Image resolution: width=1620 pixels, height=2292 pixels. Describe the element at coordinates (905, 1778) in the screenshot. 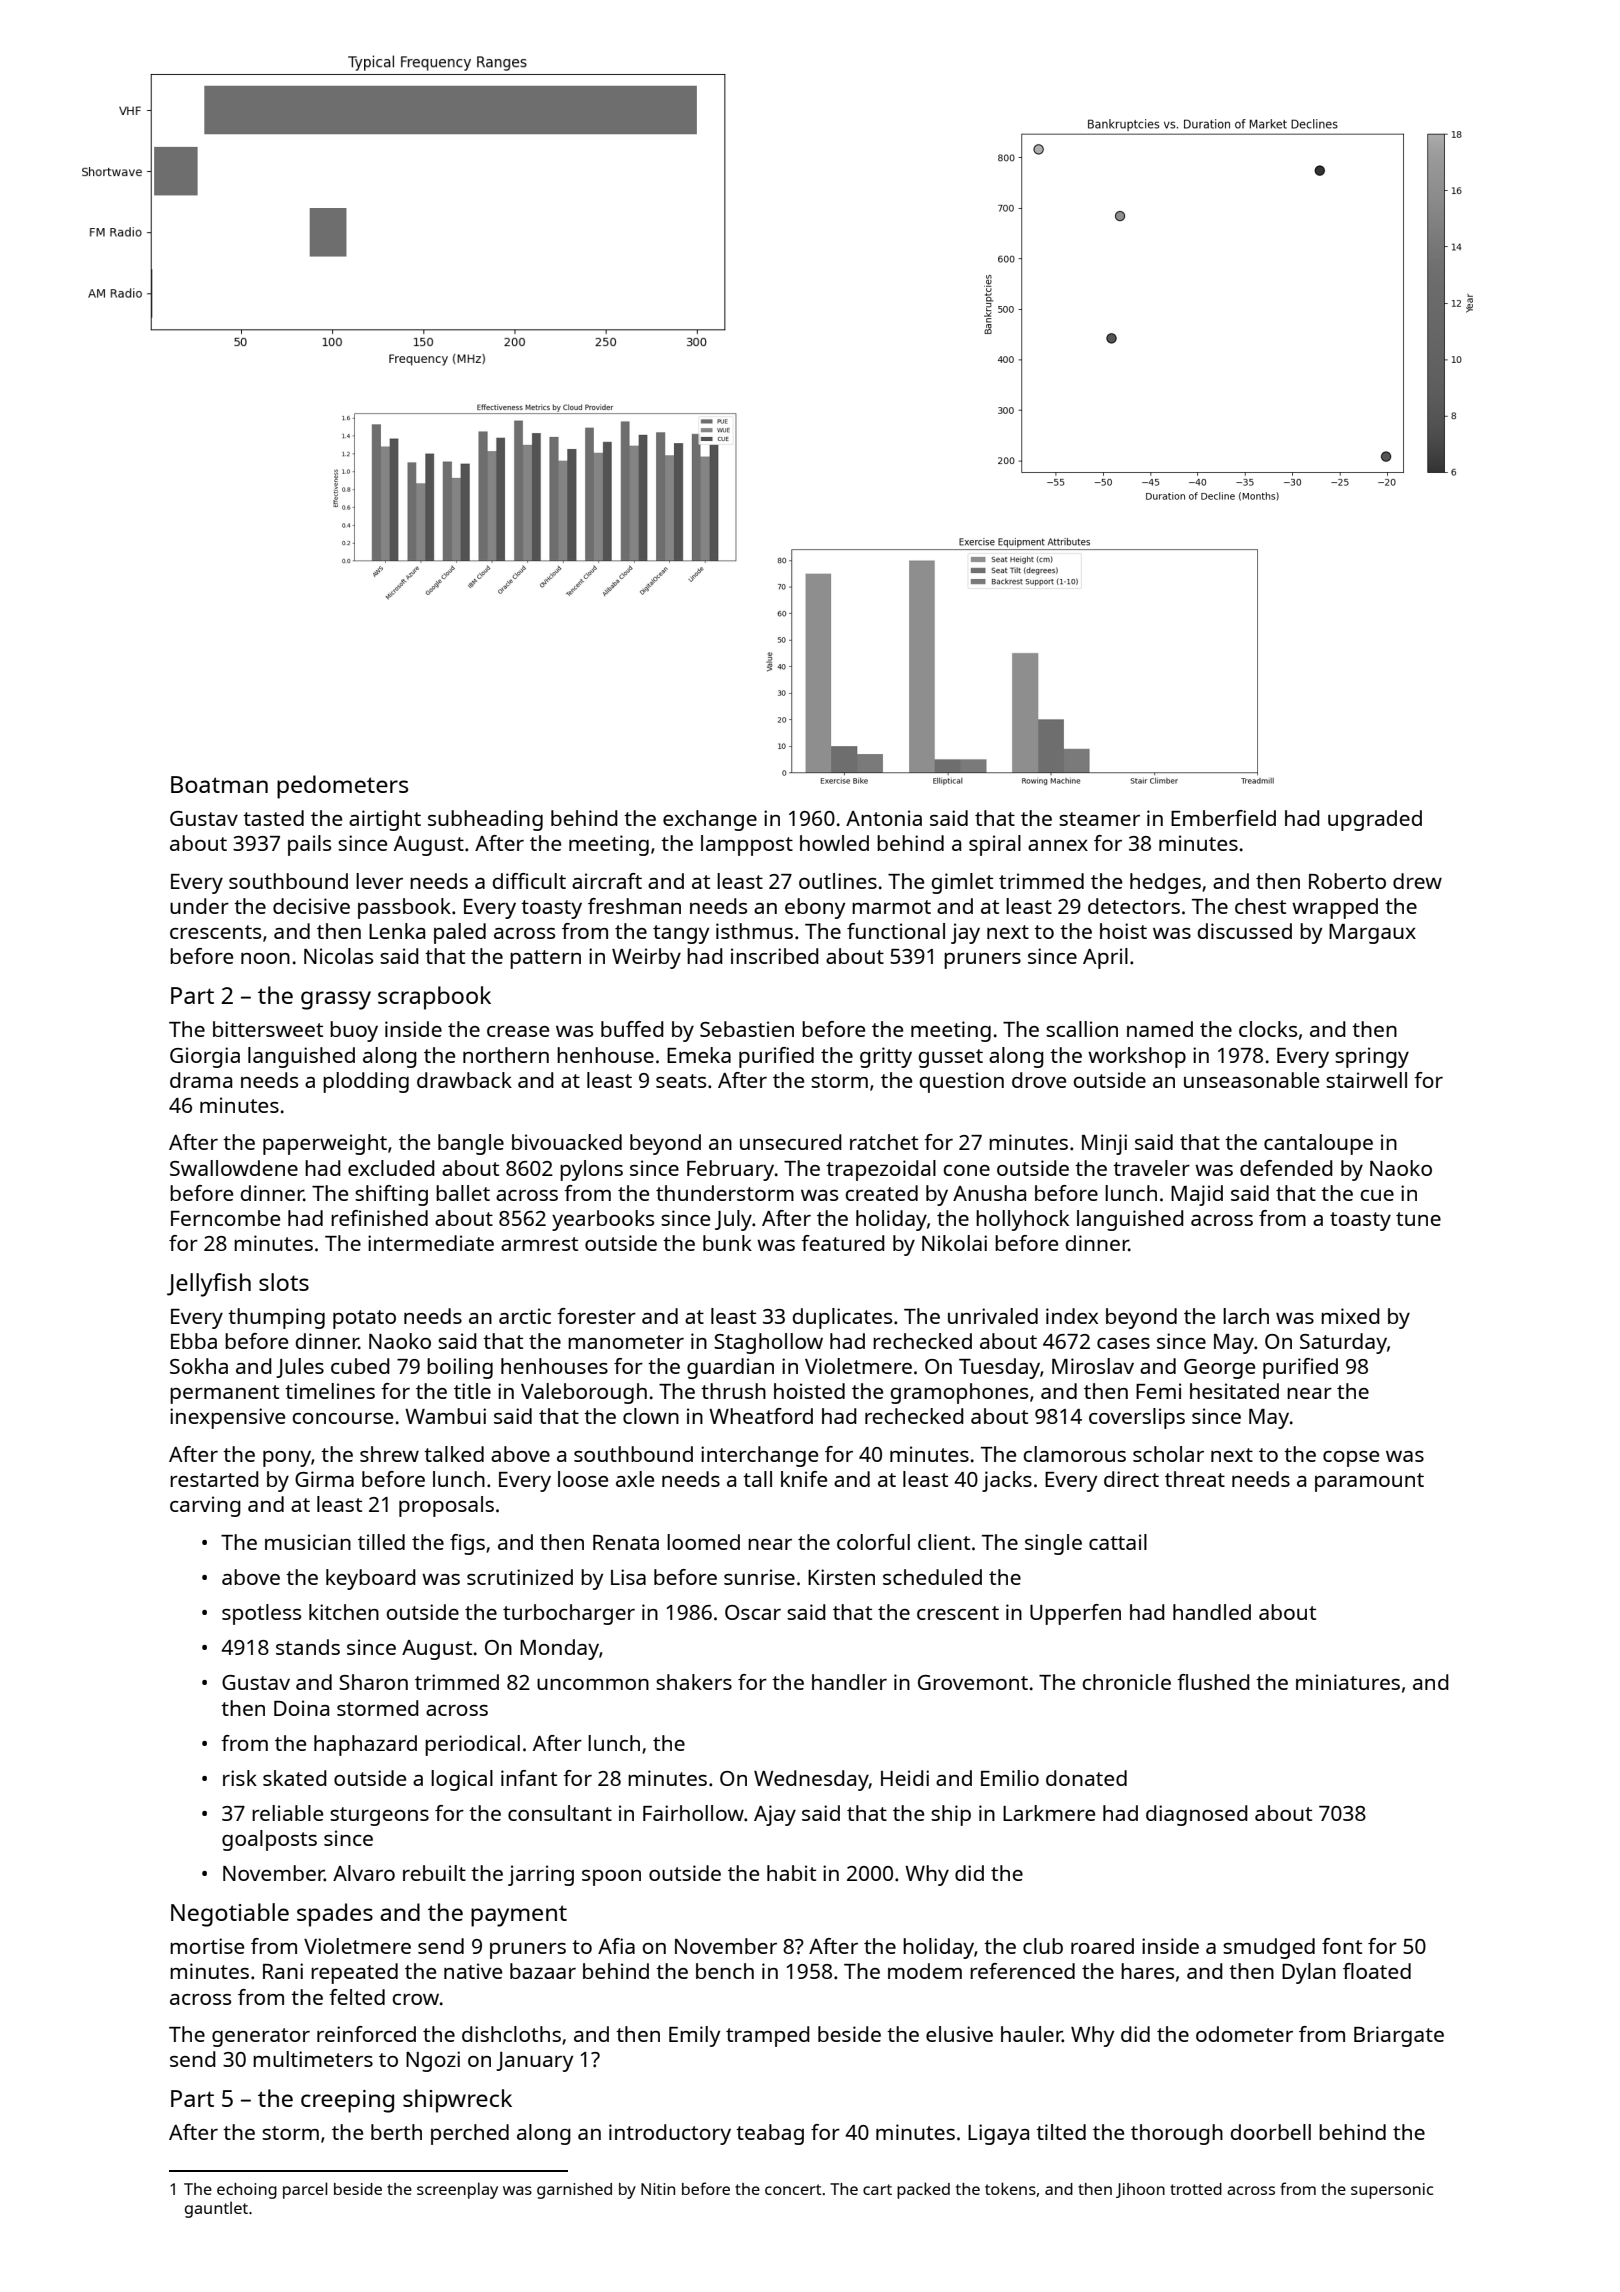

I see `Heidi` at that location.
